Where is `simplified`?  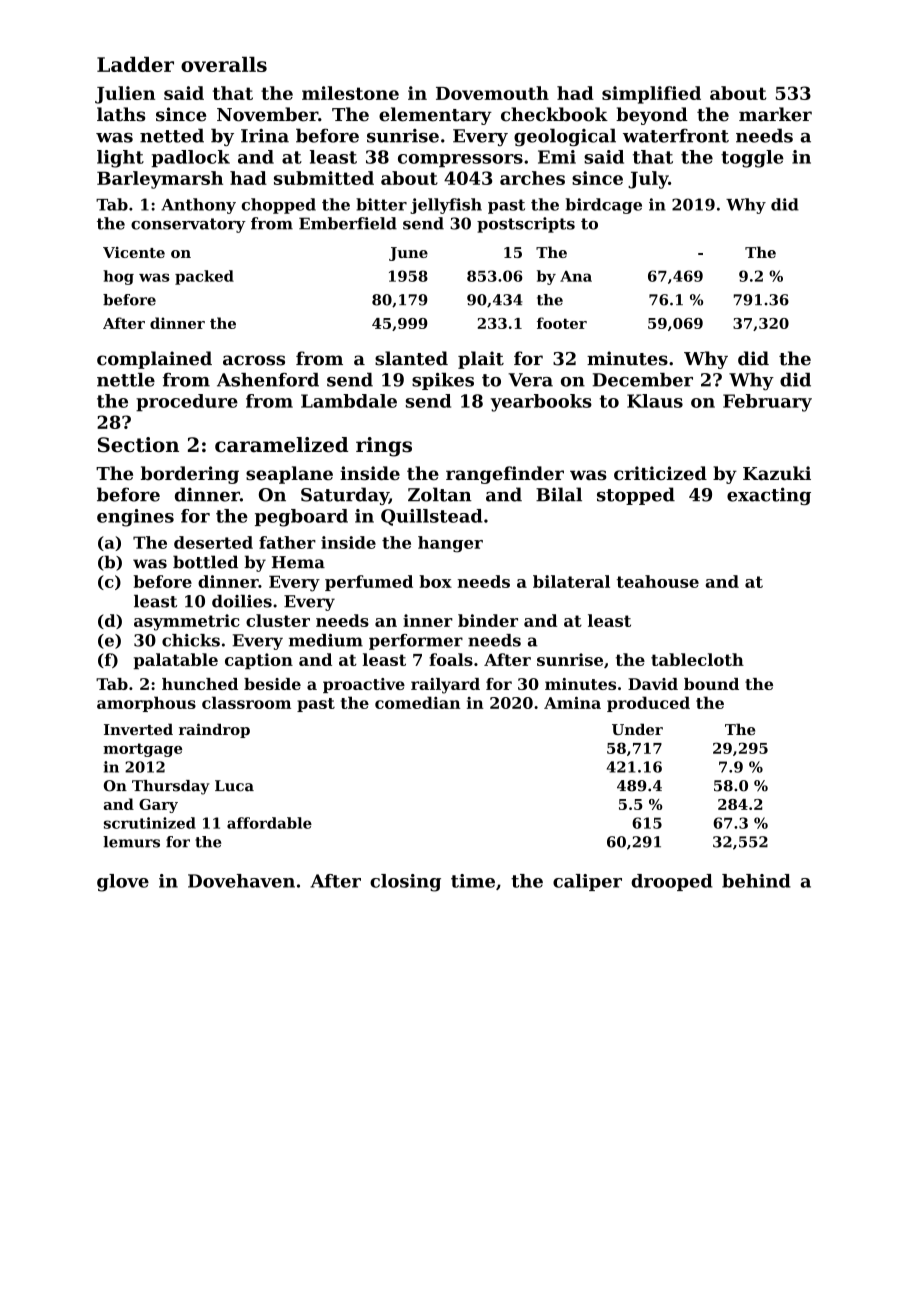
simplified is located at coordinates (651, 95).
